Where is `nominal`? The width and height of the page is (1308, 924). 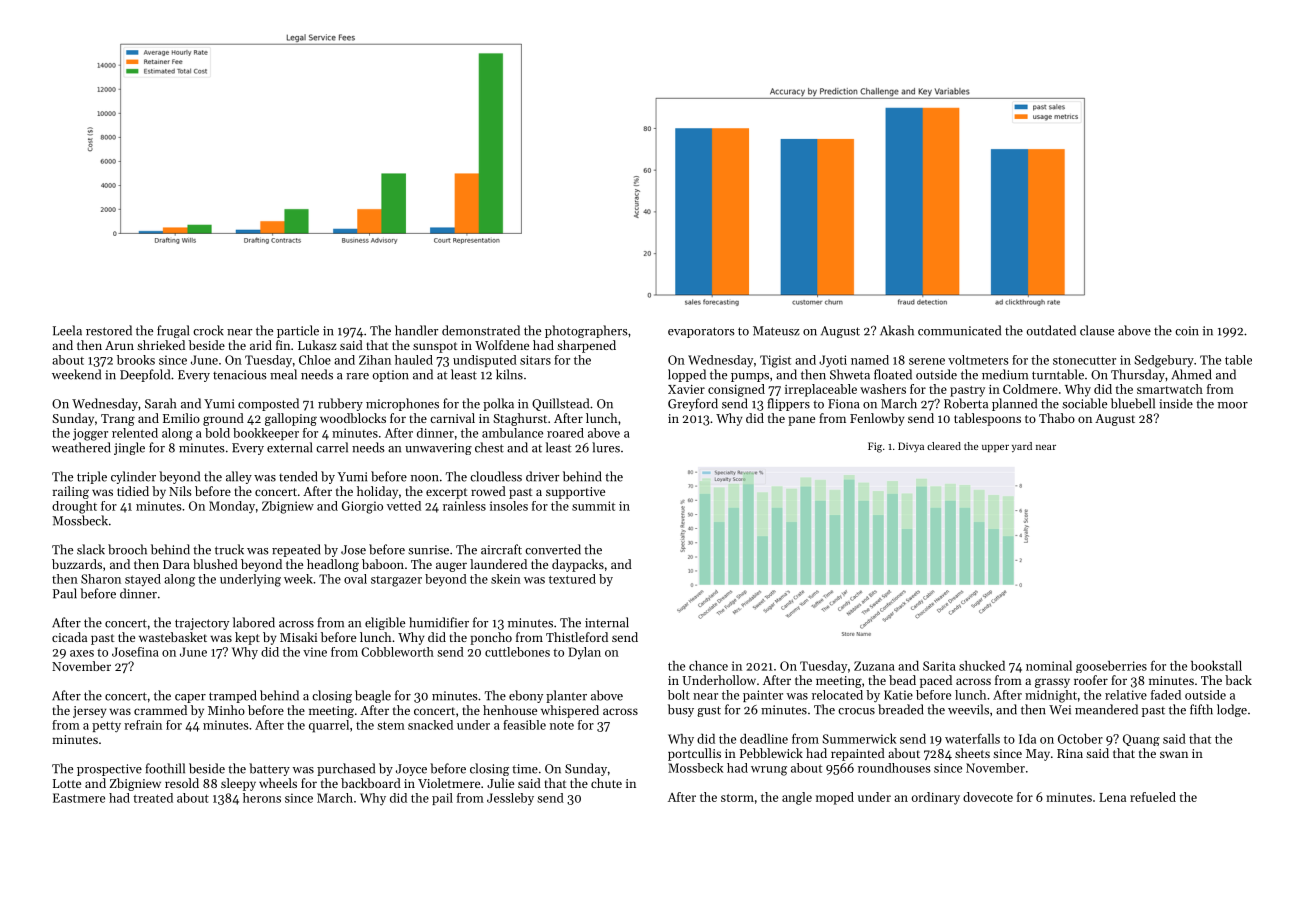
nominal is located at coordinates (1049, 666).
